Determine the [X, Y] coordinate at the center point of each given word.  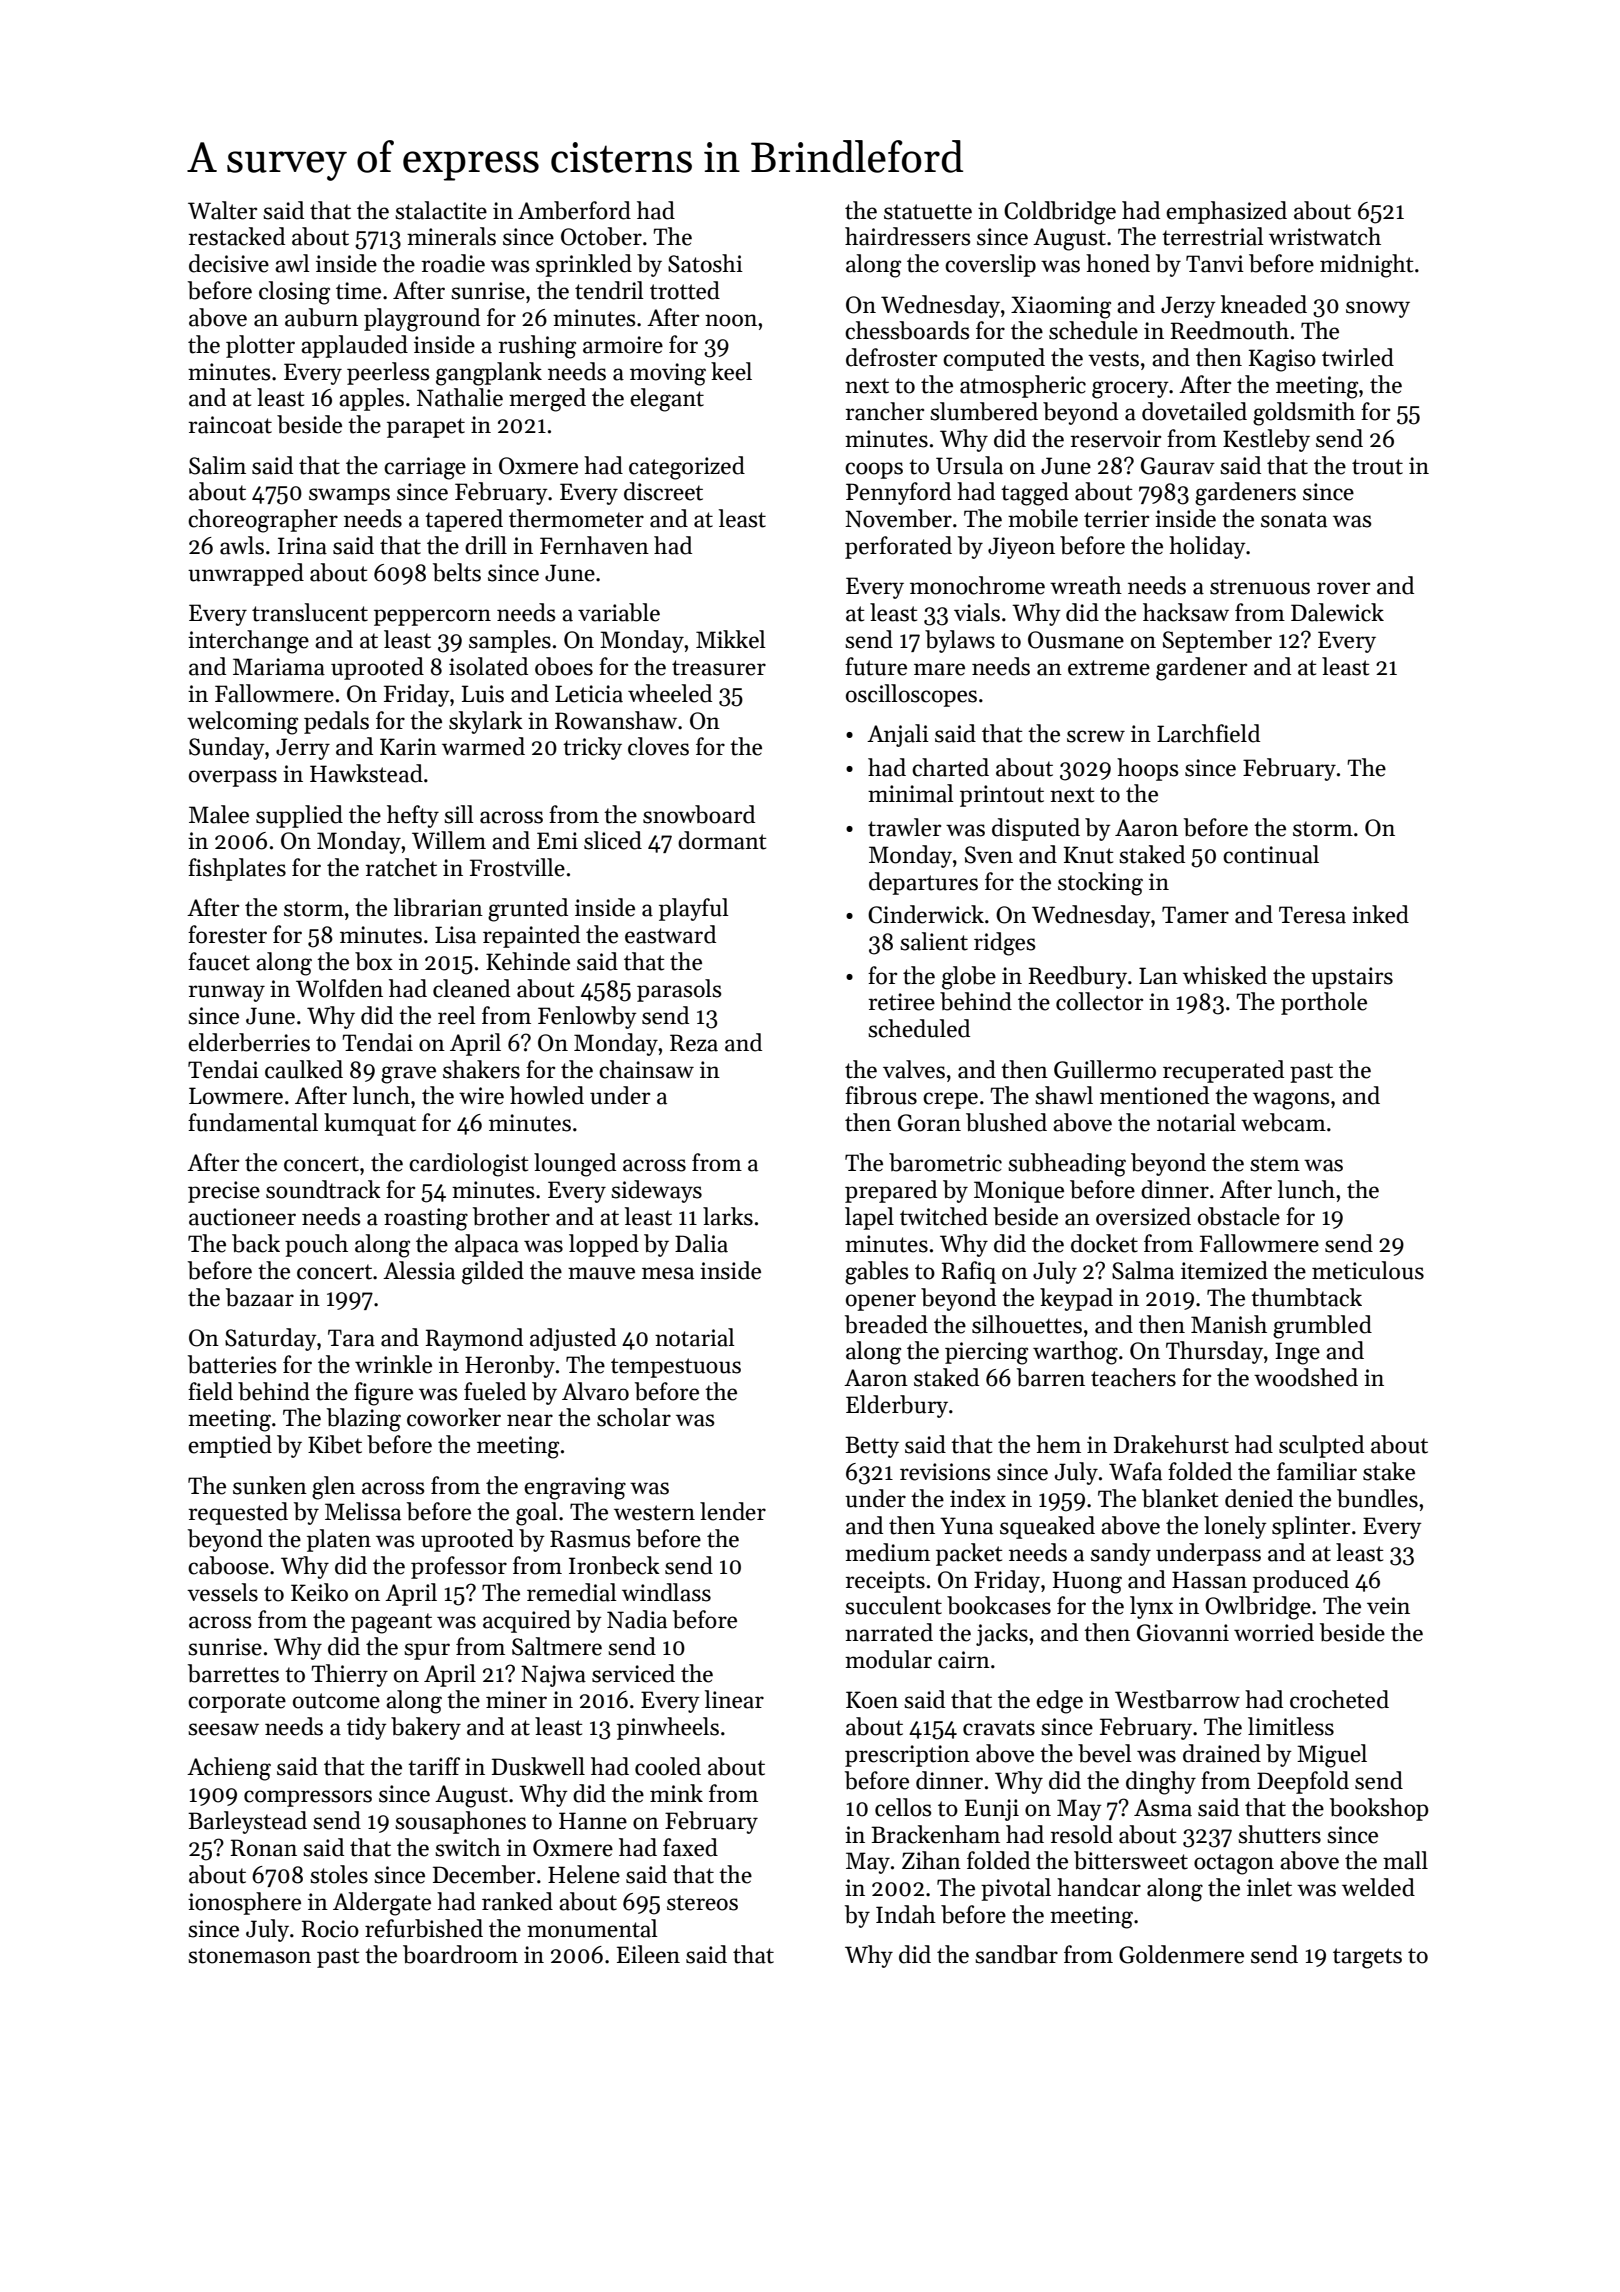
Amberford [574, 210]
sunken [270, 1485]
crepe [950, 1100]
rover [1343, 588]
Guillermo [1105, 1069]
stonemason [249, 1956]
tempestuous [676, 1368]
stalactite [441, 210]
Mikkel [731, 639]
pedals [336, 722]
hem [1058, 1444]
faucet [219, 961]
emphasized [1226, 212]
